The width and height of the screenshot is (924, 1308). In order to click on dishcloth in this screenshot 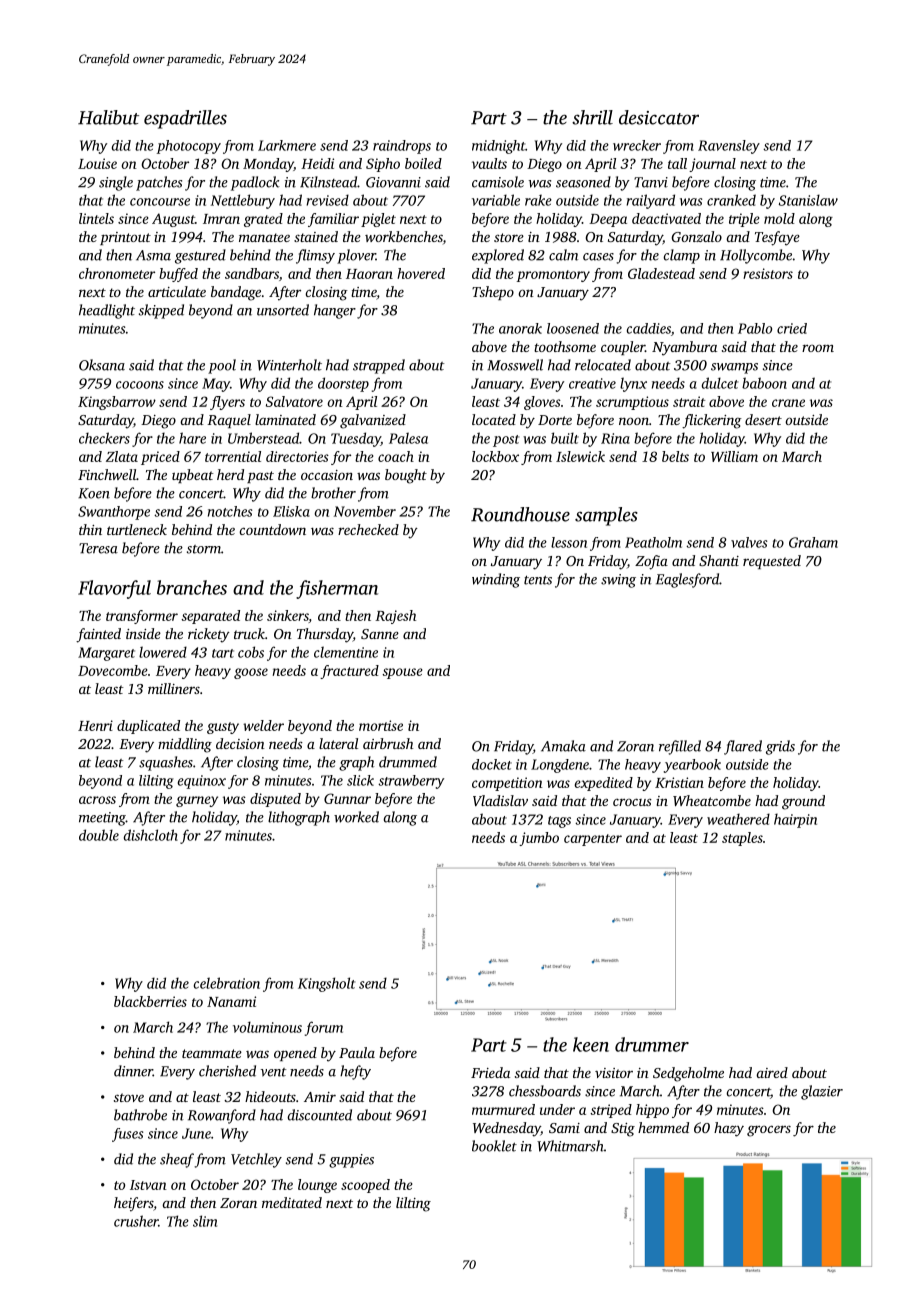, I will do `click(151, 835)`.
